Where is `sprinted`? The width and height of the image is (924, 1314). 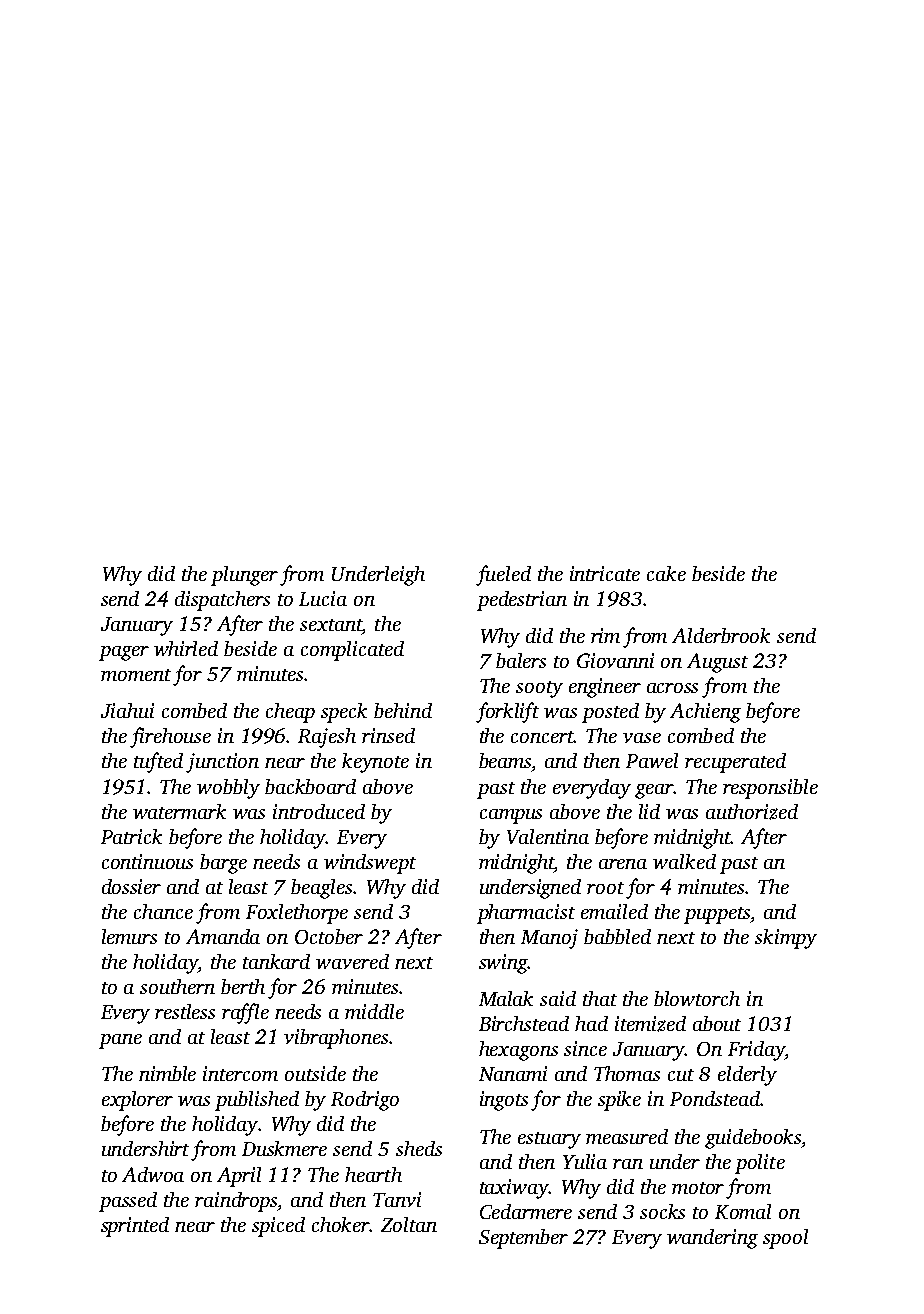
sprinted is located at coordinates (135, 1227).
